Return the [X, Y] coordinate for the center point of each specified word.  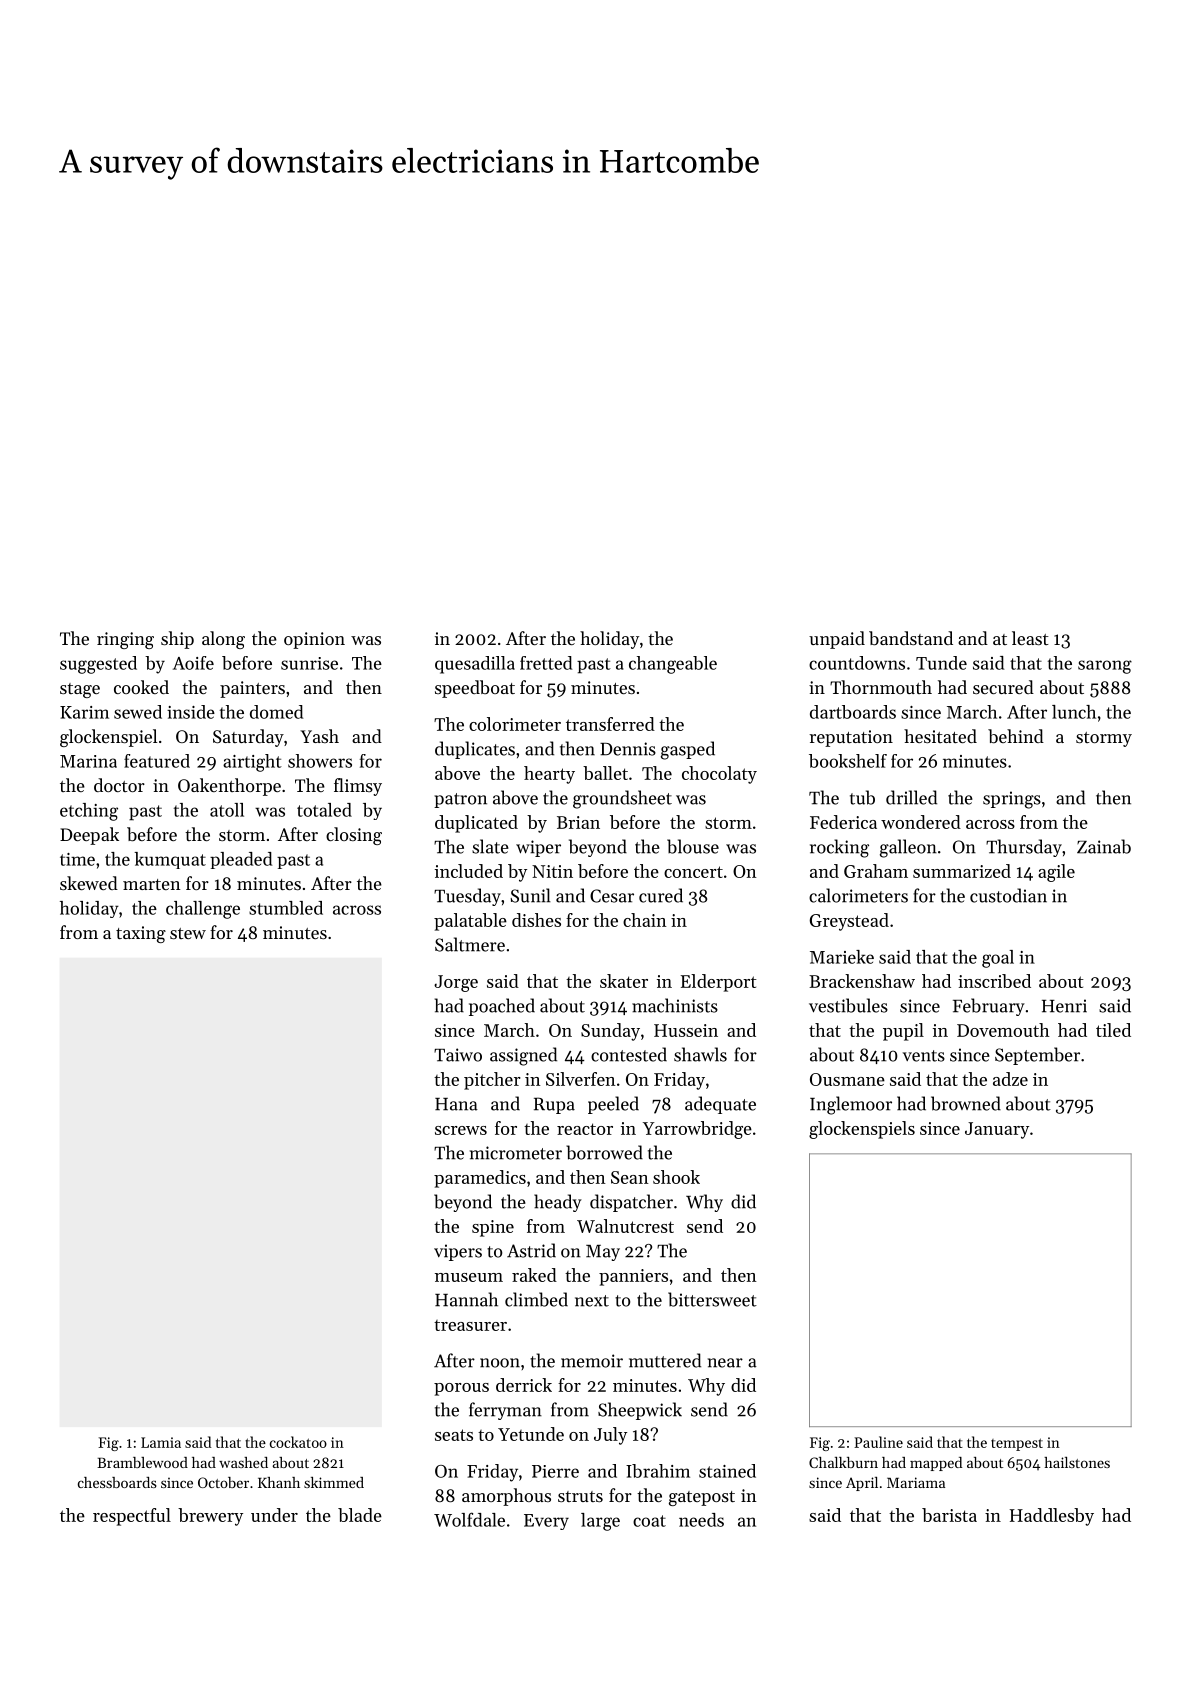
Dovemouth [1003, 1030]
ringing [125, 640]
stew [188, 933]
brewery [210, 1517]
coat [649, 1521]
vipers [458, 1252]
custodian [1008, 895]
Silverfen [581, 1079]
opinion [314, 640]
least [1030, 638]
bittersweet [712, 1299]
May [603, 1253]
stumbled [286, 908]
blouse [693, 846]
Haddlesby [1052, 1517]
